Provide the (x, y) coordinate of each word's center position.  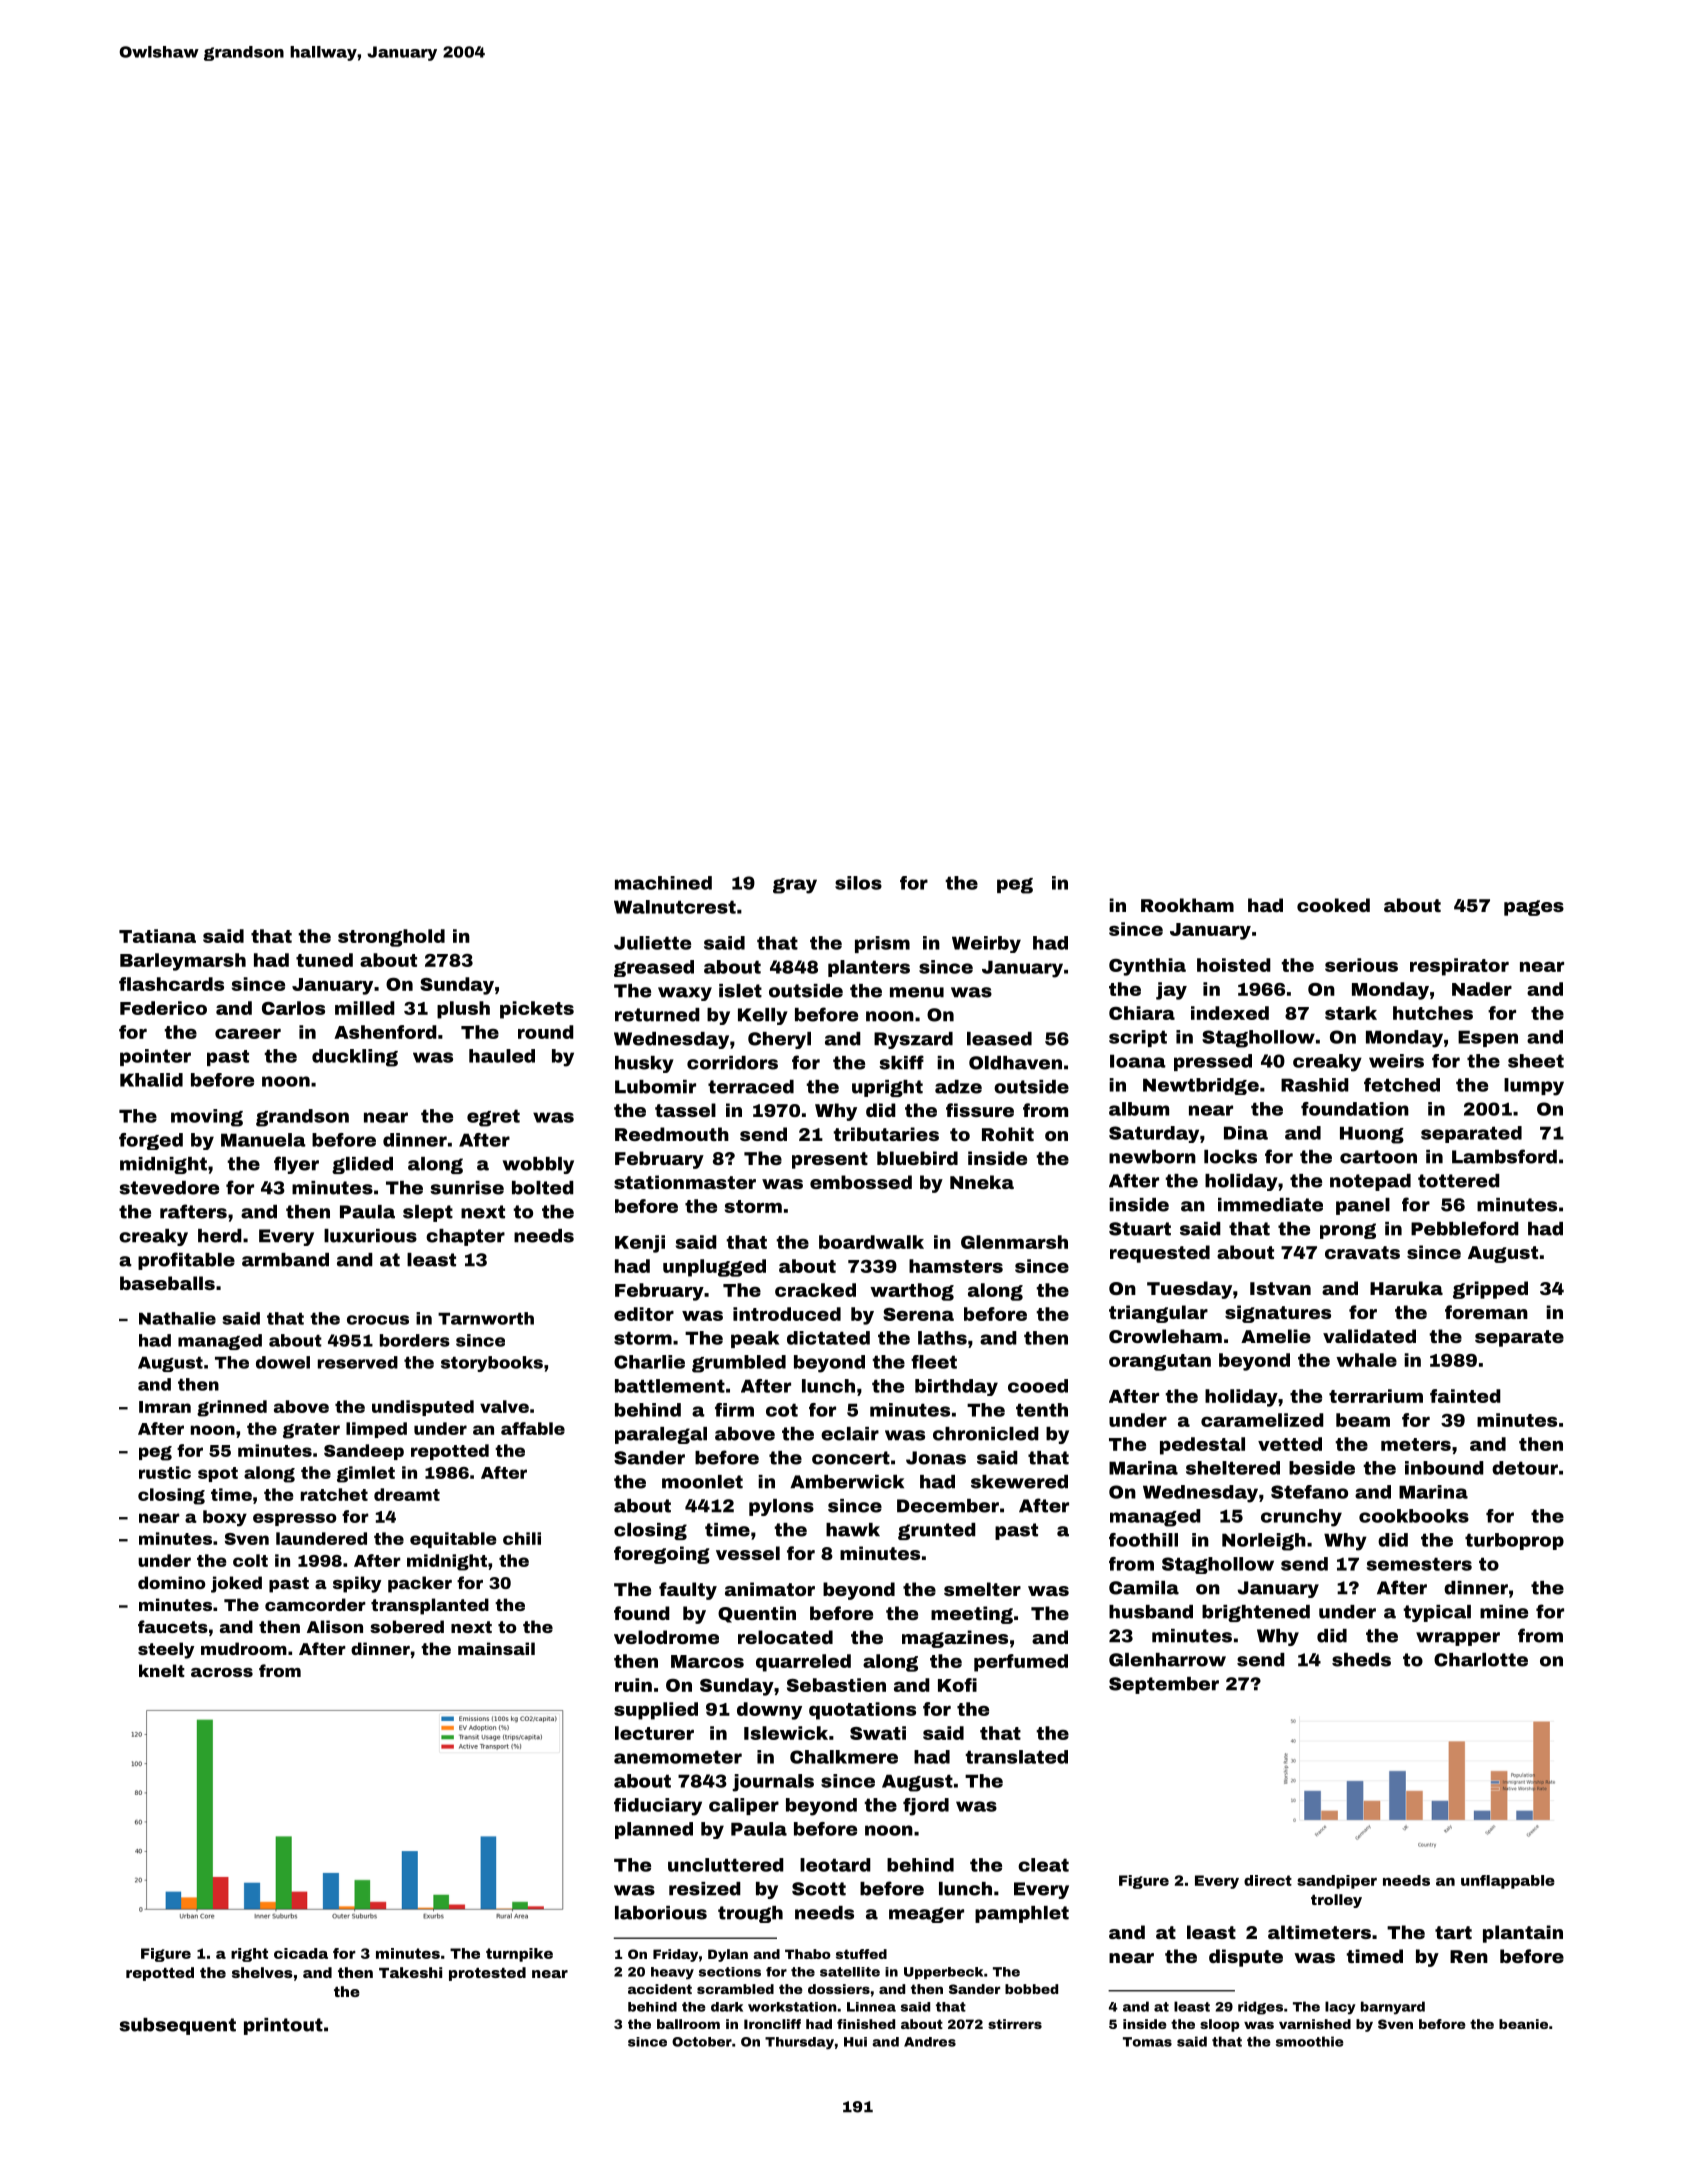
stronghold (391, 938)
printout (283, 2026)
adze (958, 1087)
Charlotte (1481, 1660)
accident (660, 1989)
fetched (1402, 1085)
